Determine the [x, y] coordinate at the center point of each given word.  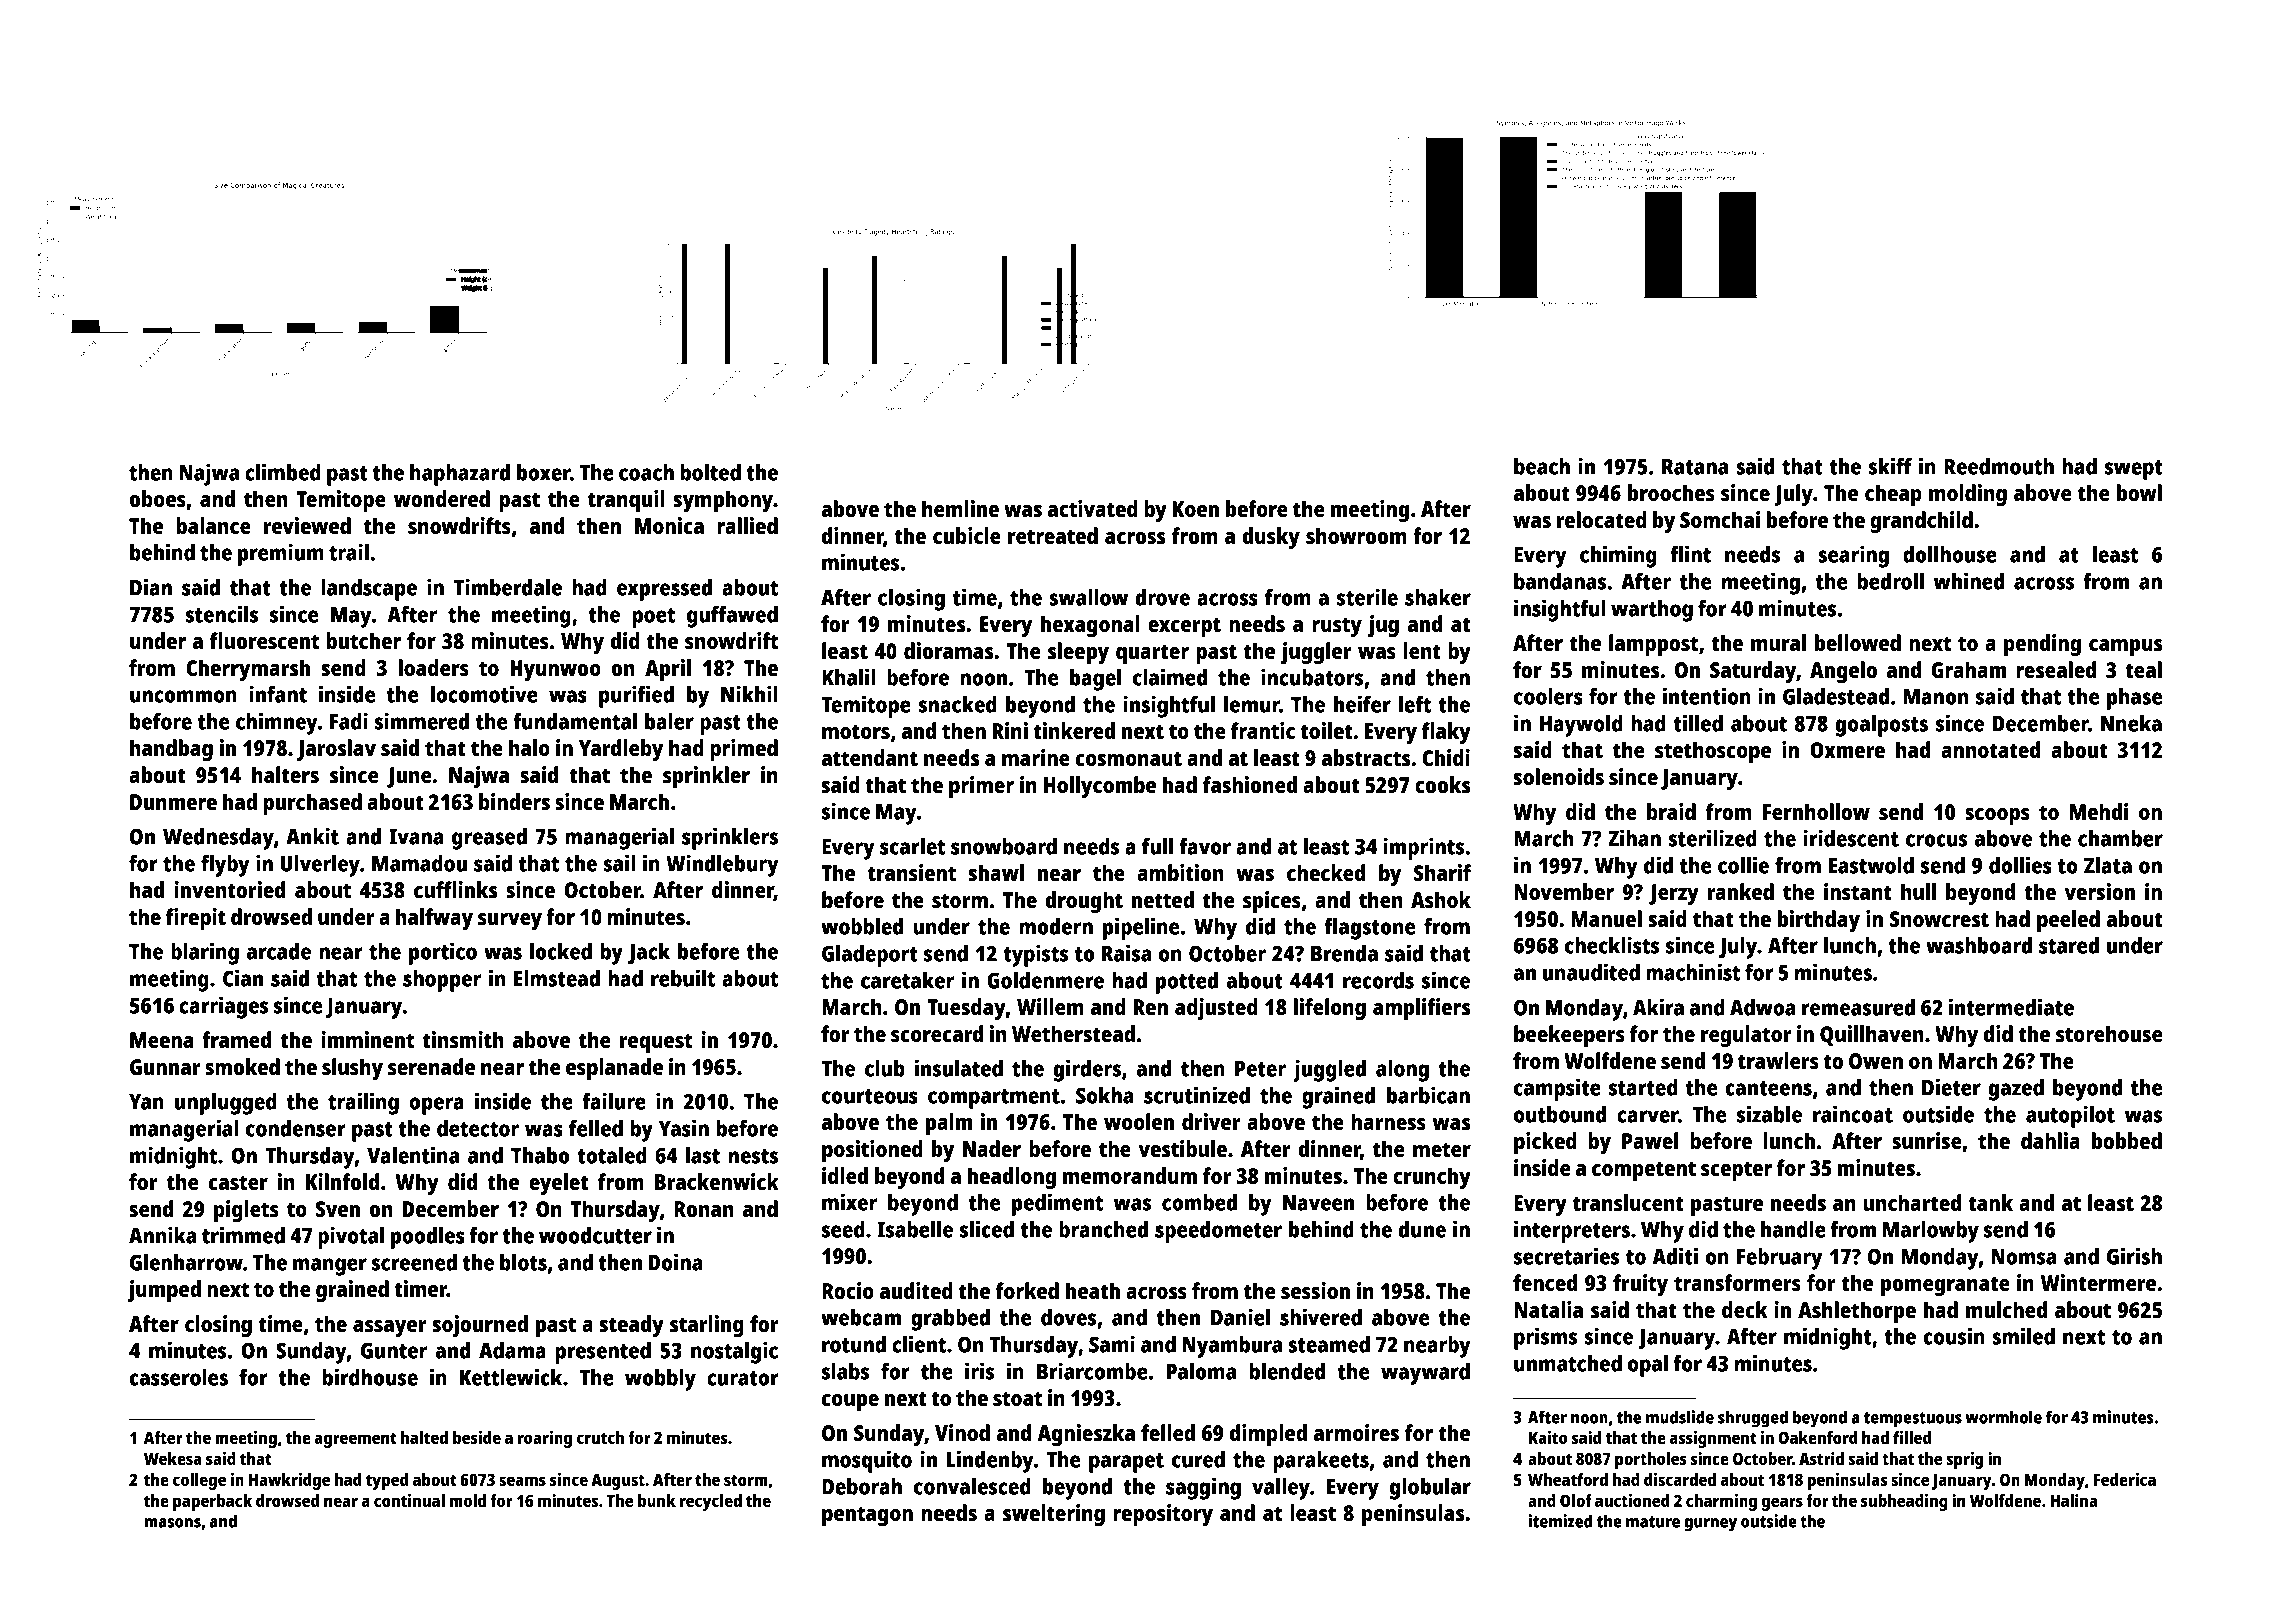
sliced [987, 1229]
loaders [434, 667]
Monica [669, 525]
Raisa [1127, 953]
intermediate [2011, 1007]
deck [1745, 1309]
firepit [196, 919]
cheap [1893, 495]
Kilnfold [342, 1181]
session [1315, 1290]
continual [409, 1500]
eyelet [559, 1184]
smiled [2023, 1336]
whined [1969, 581]
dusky [1271, 538]
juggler [1316, 653]
